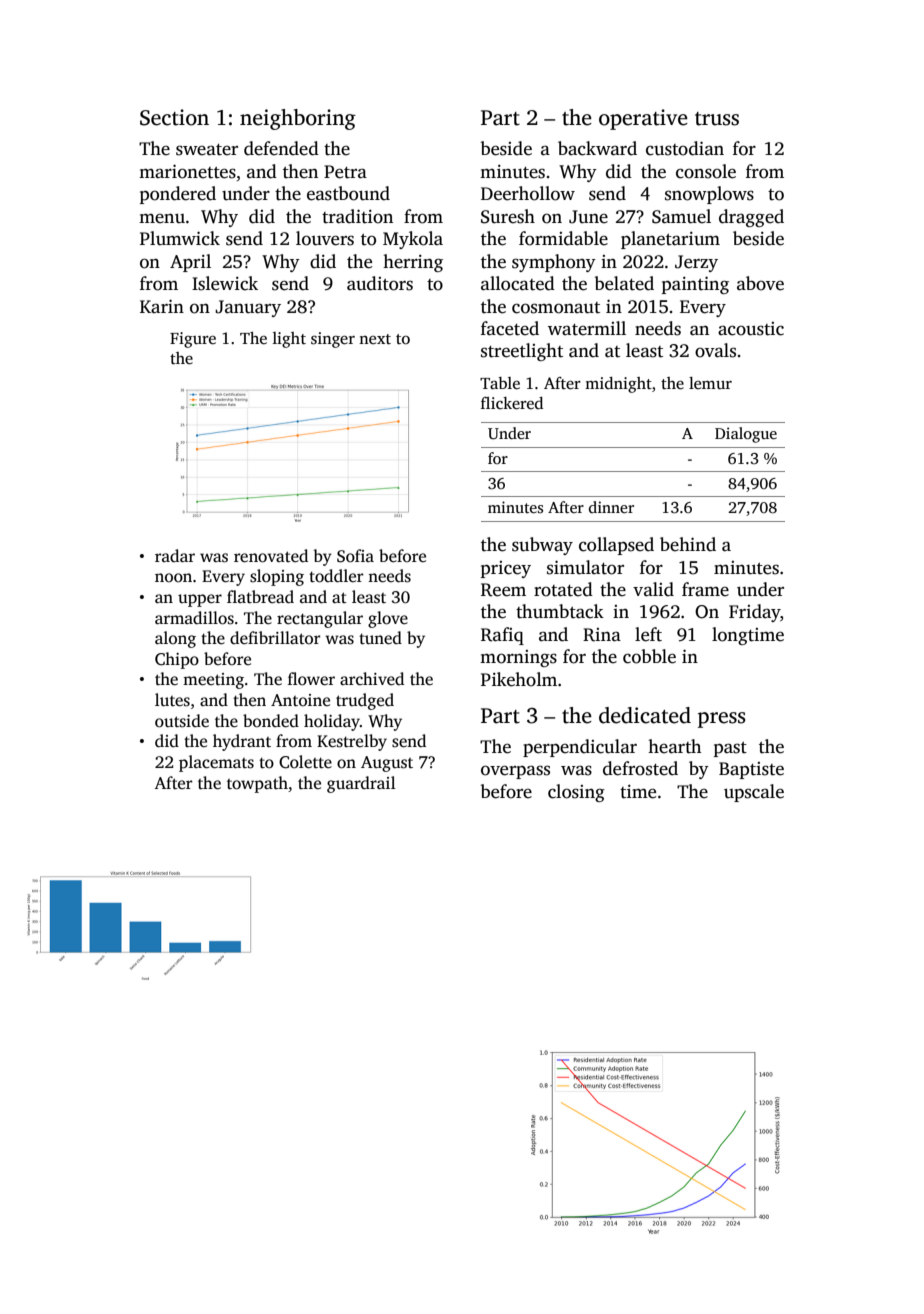 The width and height of the document is (924, 1314). Describe the element at coordinates (325, 238) in the document. I see `louvers` at that location.
